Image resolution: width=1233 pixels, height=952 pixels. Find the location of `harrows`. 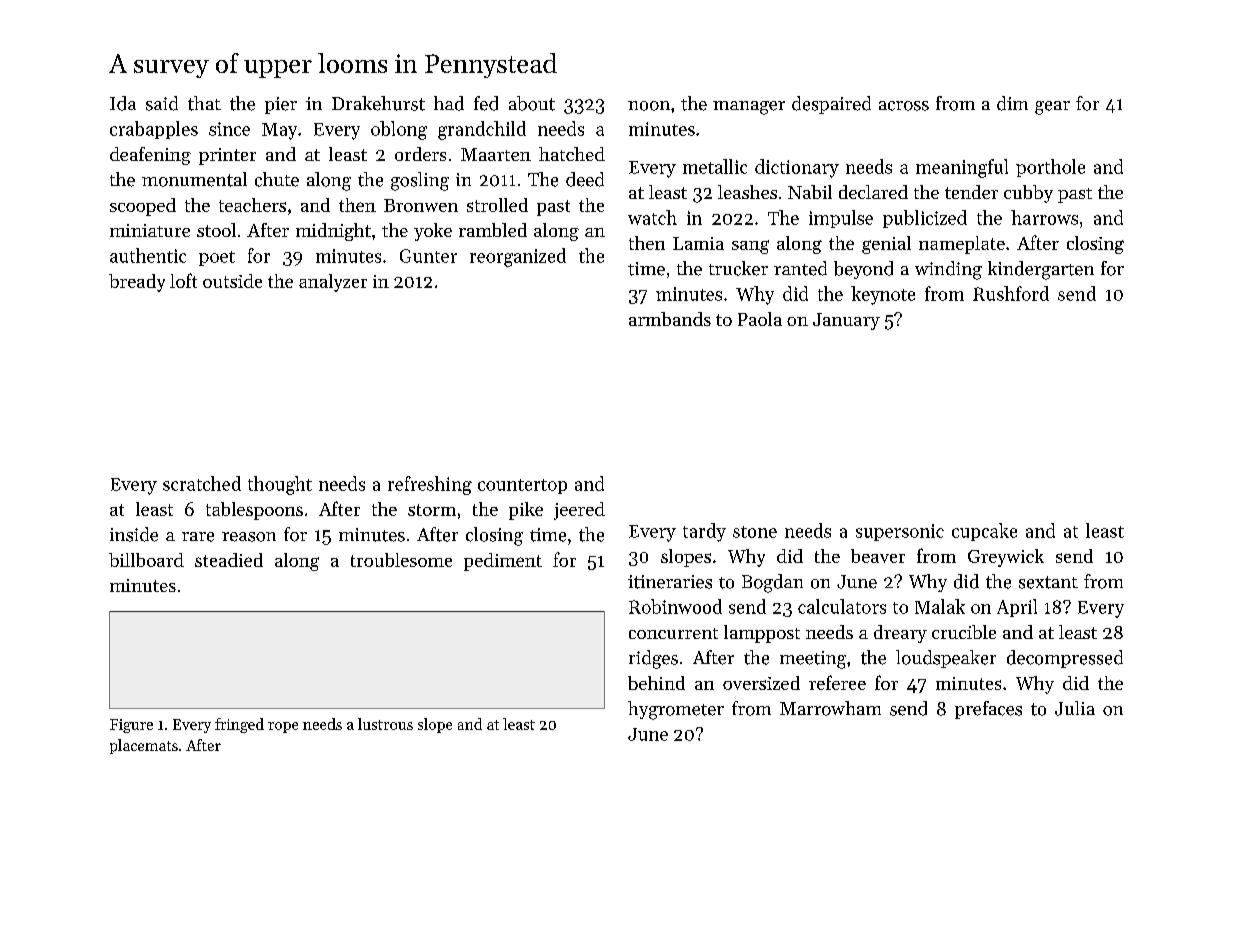

harrows is located at coordinates (1044, 217).
